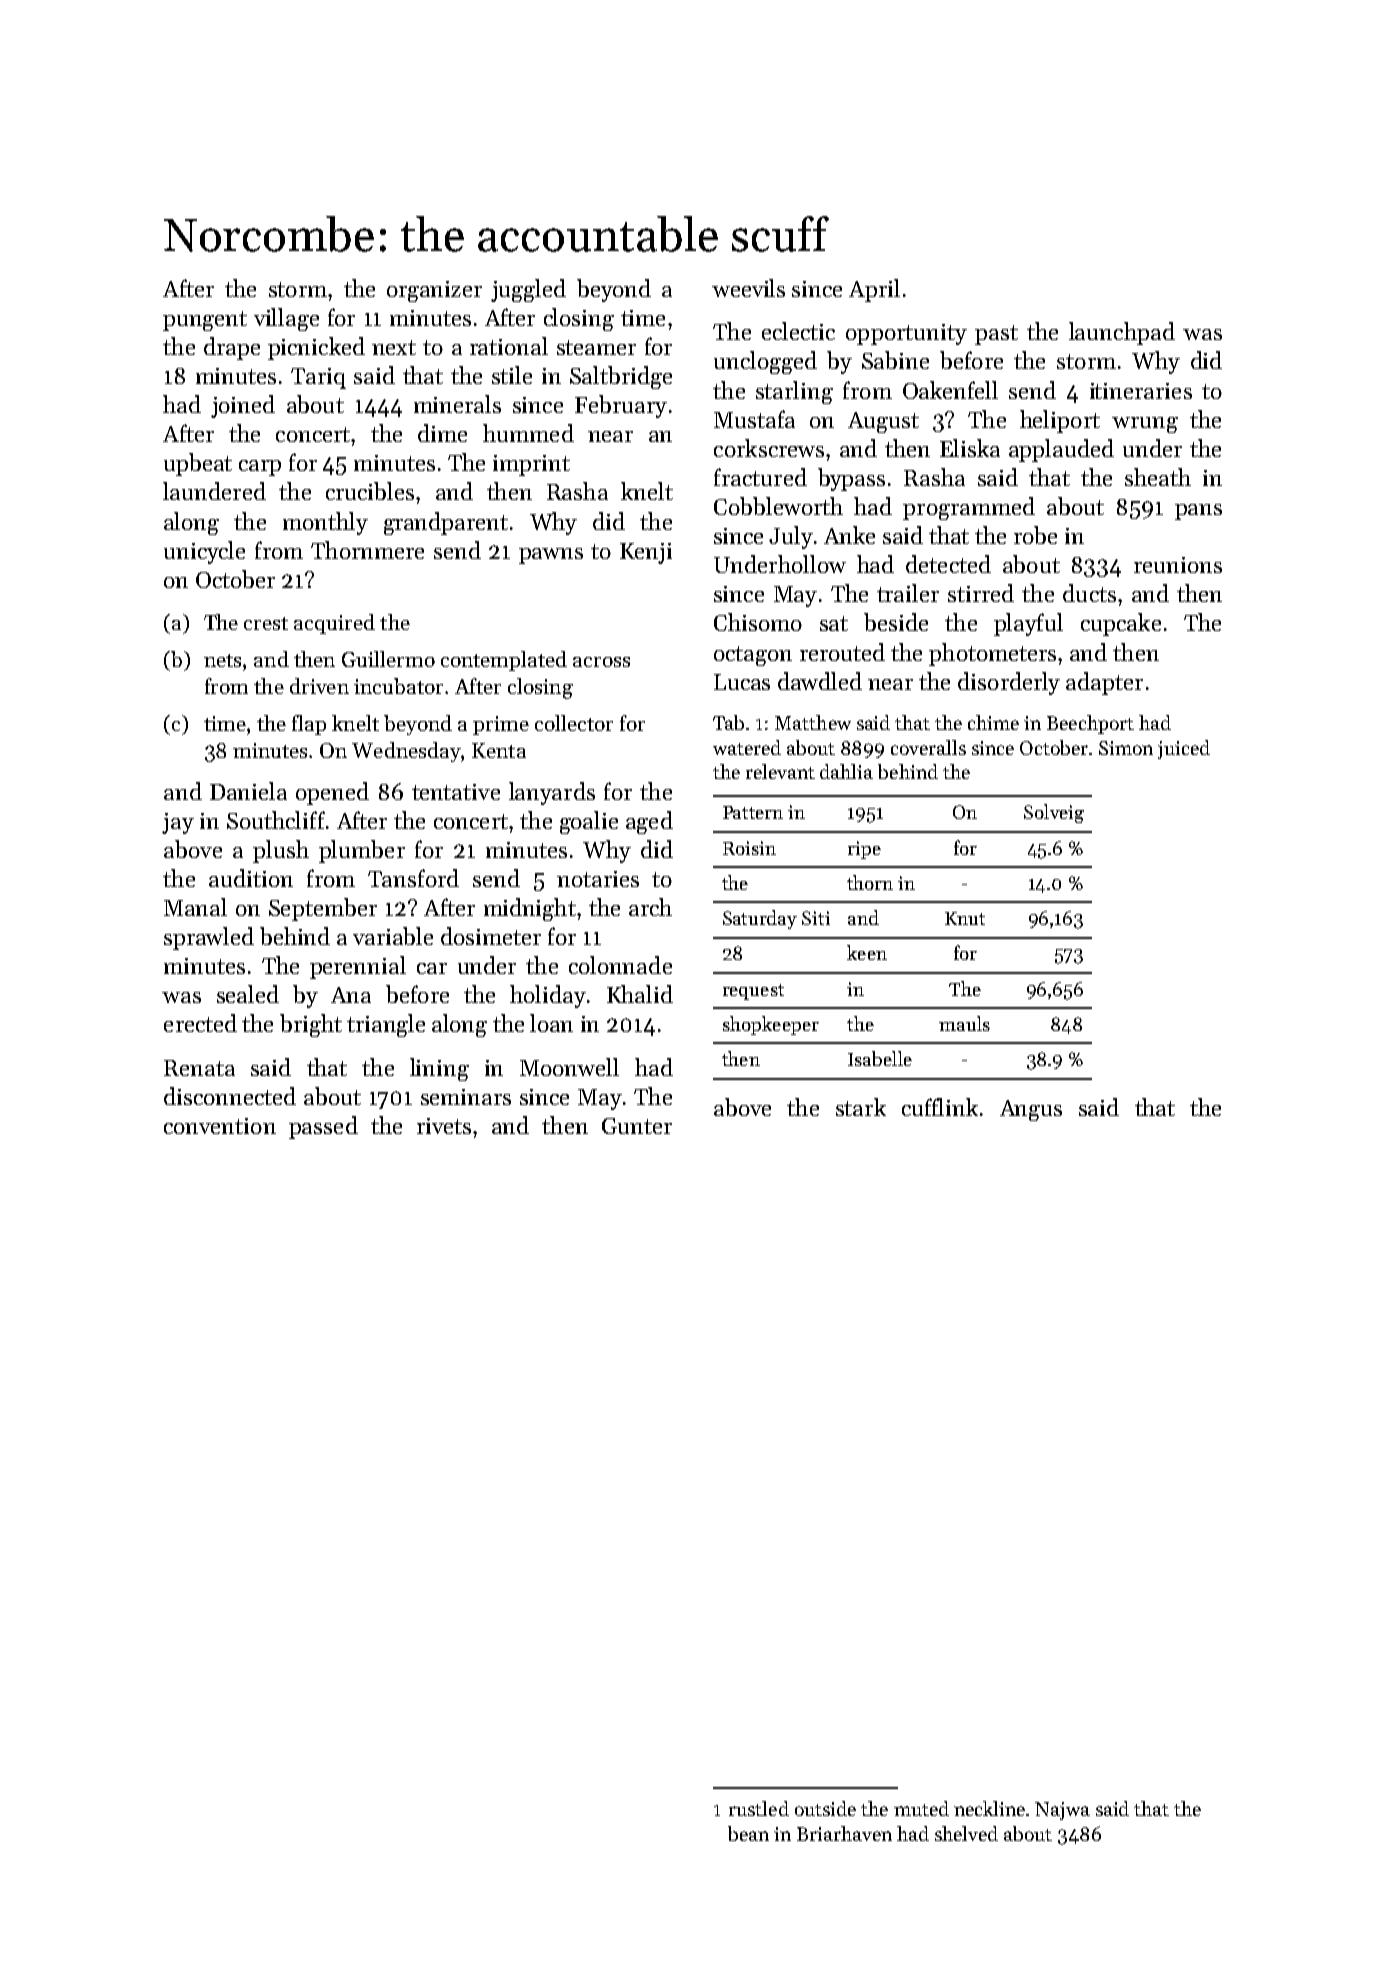 This screenshot has height=1969, width=1386. I want to click on Manal, so click(195, 907).
